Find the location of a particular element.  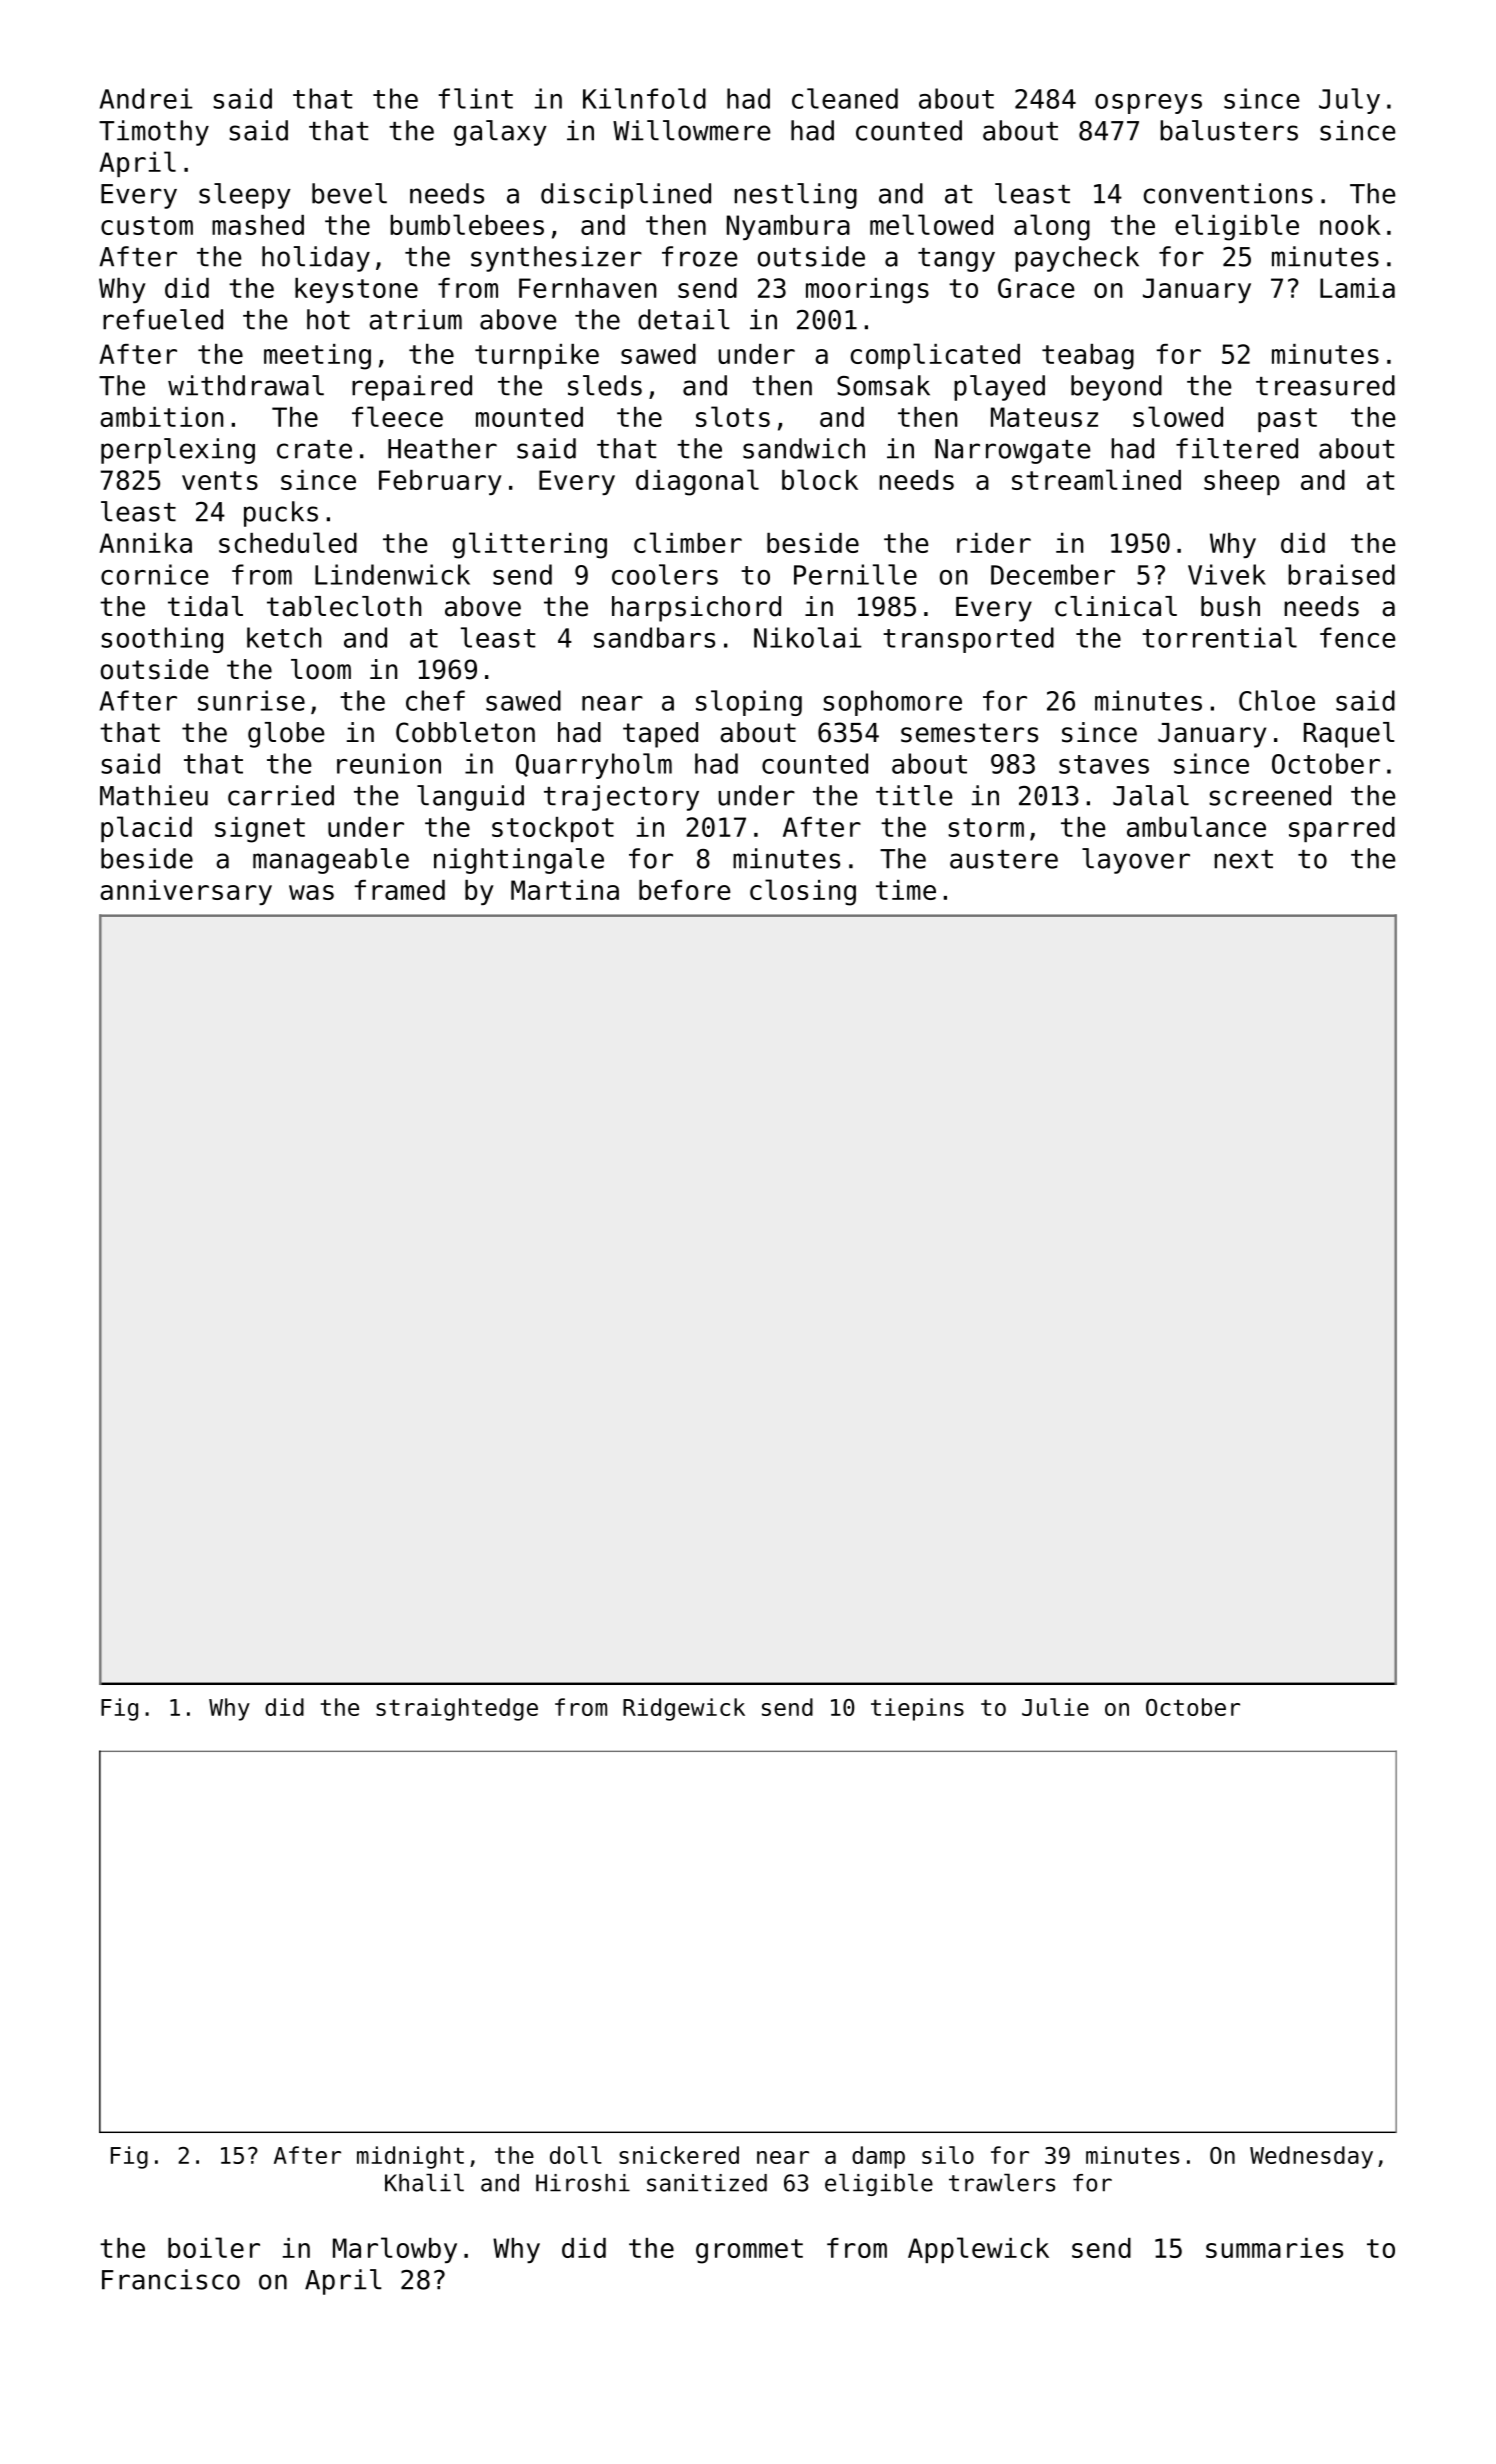

Applewick is located at coordinates (978, 2250).
